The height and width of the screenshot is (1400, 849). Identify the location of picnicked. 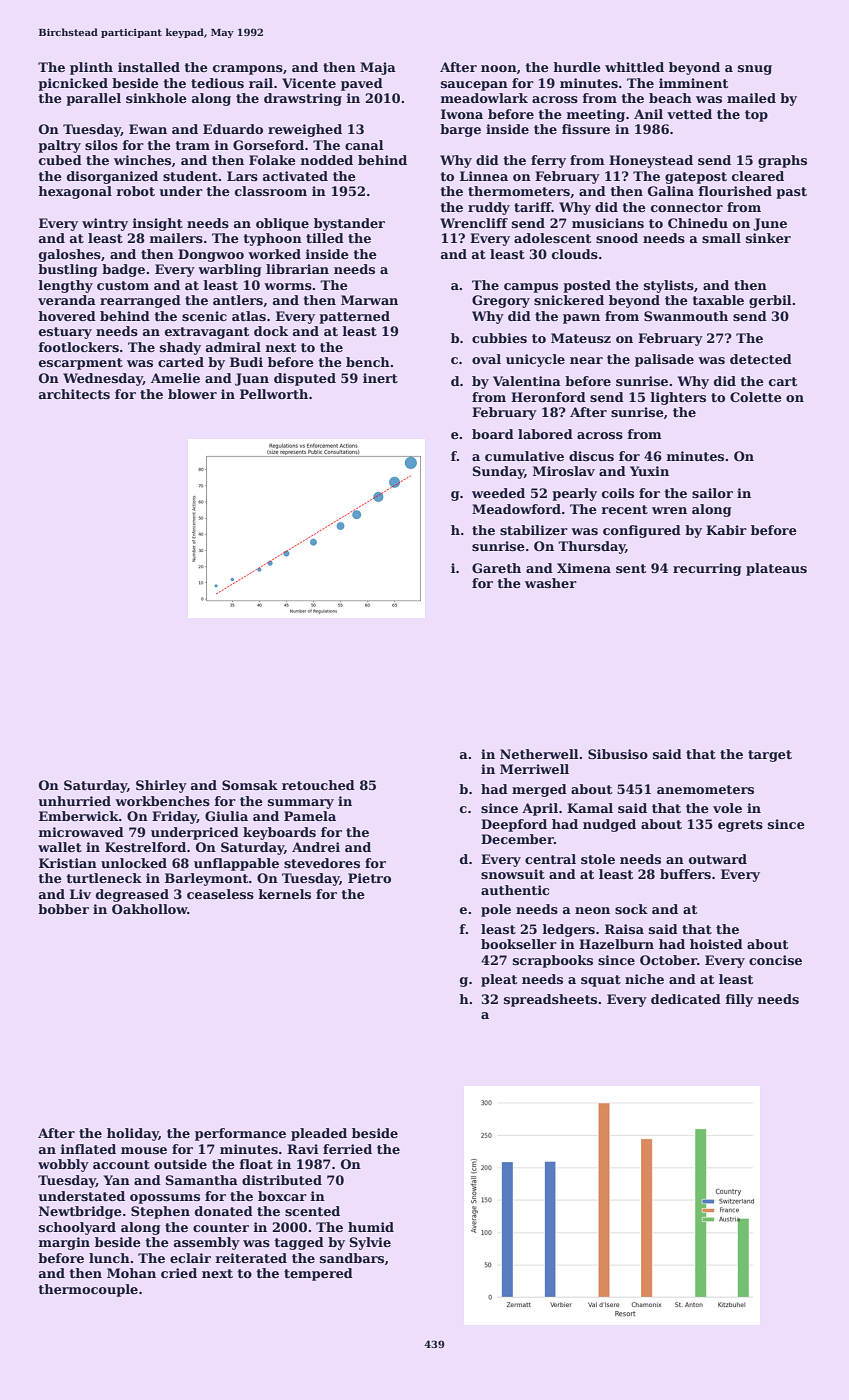
(73, 84).
